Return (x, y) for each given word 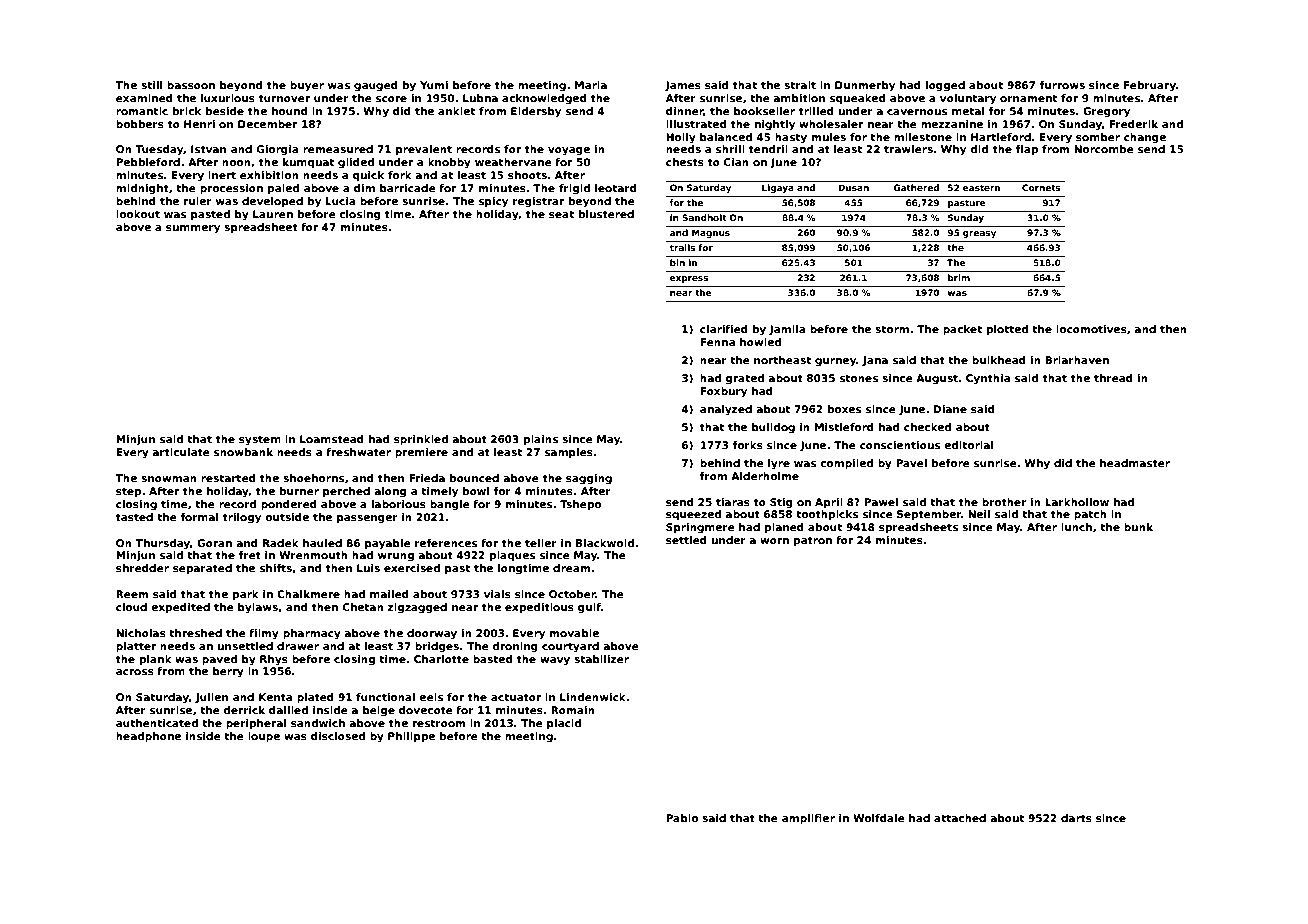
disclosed (338, 736)
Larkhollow (1077, 502)
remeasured (338, 149)
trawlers (908, 149)
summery (193, 229)
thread (1113, 378)
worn (774, 541)
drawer (298, 646)
